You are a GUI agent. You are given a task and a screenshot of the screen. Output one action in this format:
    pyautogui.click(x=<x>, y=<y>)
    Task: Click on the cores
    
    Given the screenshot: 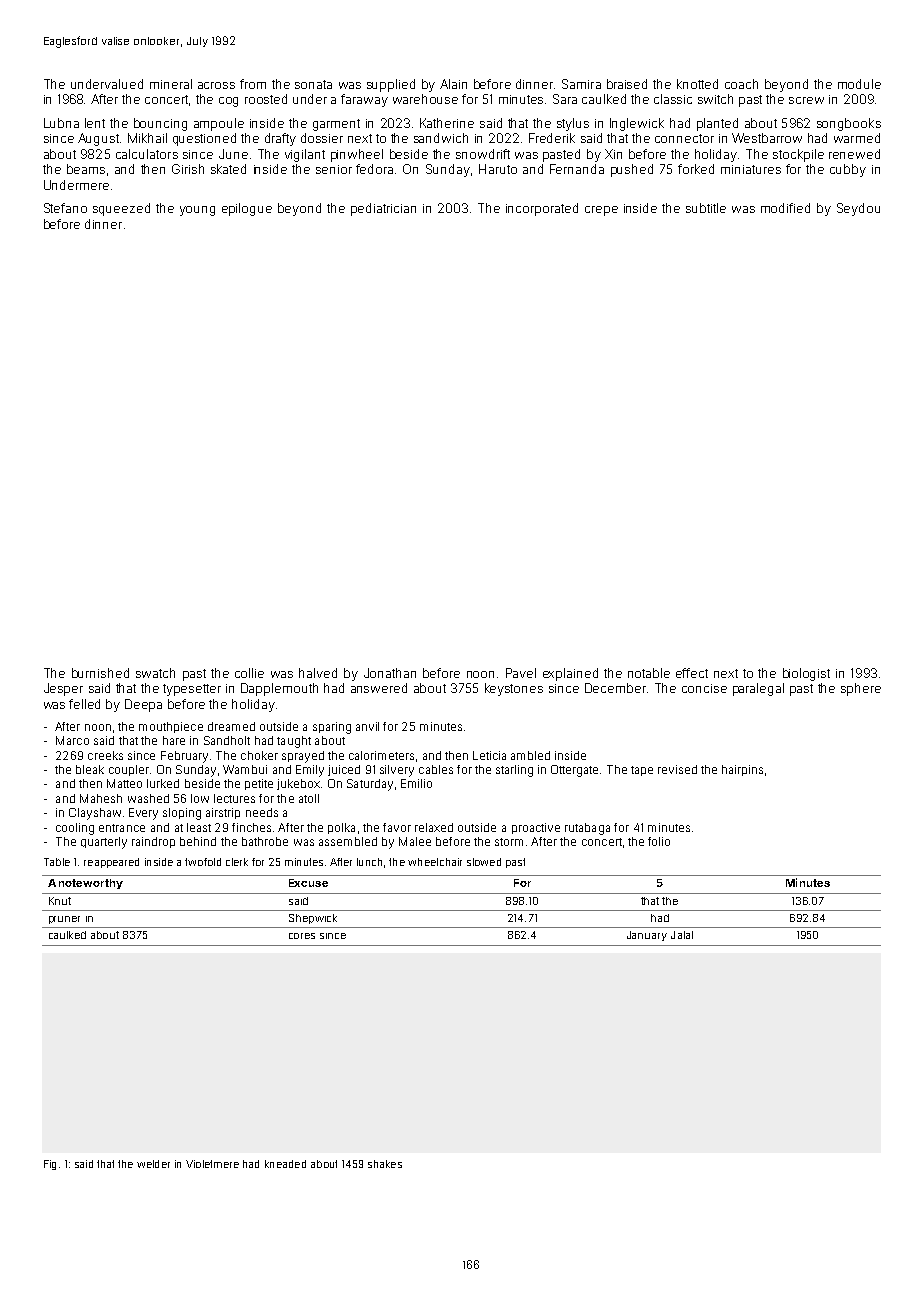 What is the action you would take?
    pyautogui.click(x=302, y=936)
